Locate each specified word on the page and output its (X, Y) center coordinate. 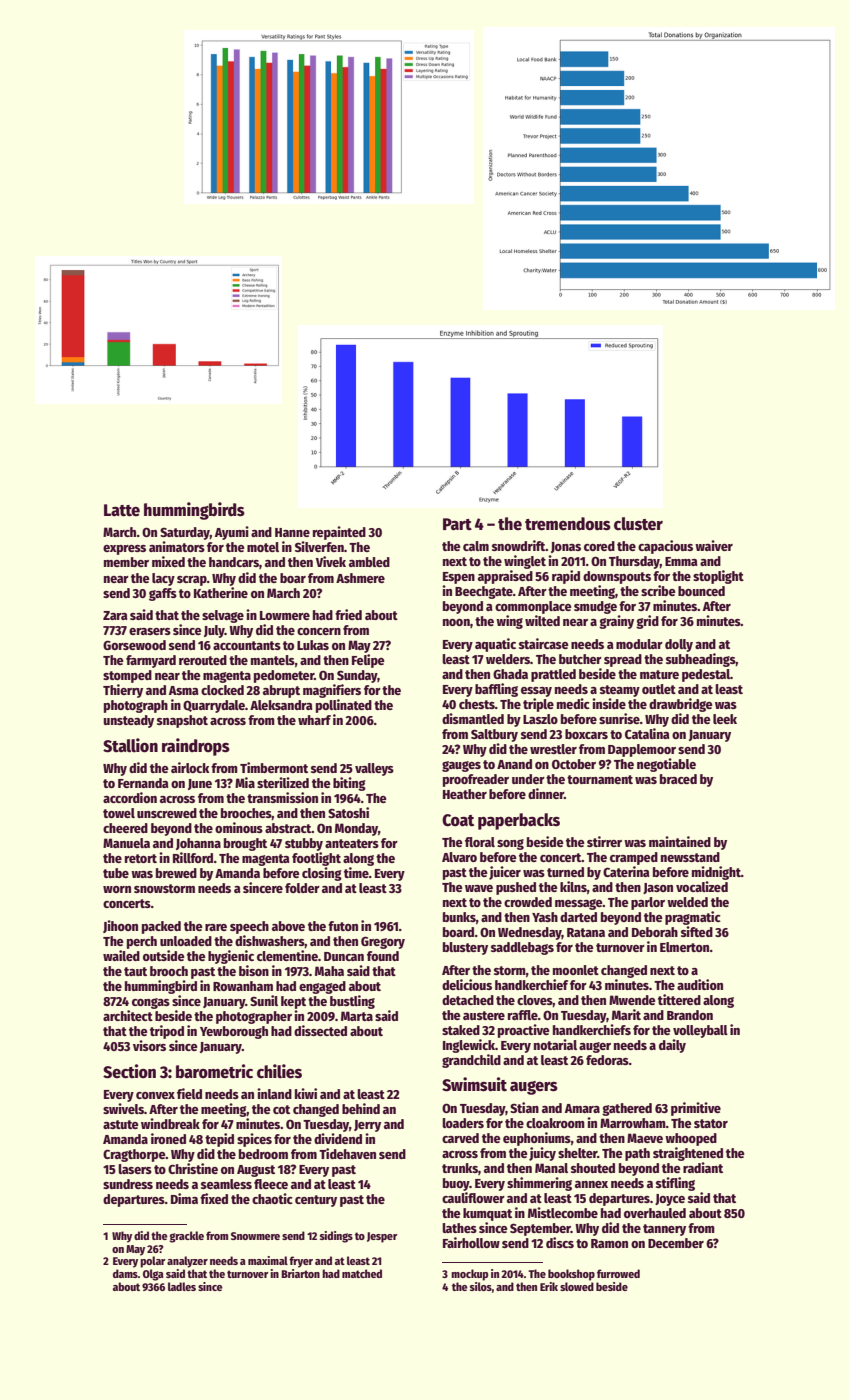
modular (639, 644)
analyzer (187, 1262)
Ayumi (232, 533)
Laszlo (540, 719)
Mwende (632, 1000)
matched (362, 1273)
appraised (505, 577)
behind (361, 1108)
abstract (288, 828)
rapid (566, 577)
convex (155, 1095)
